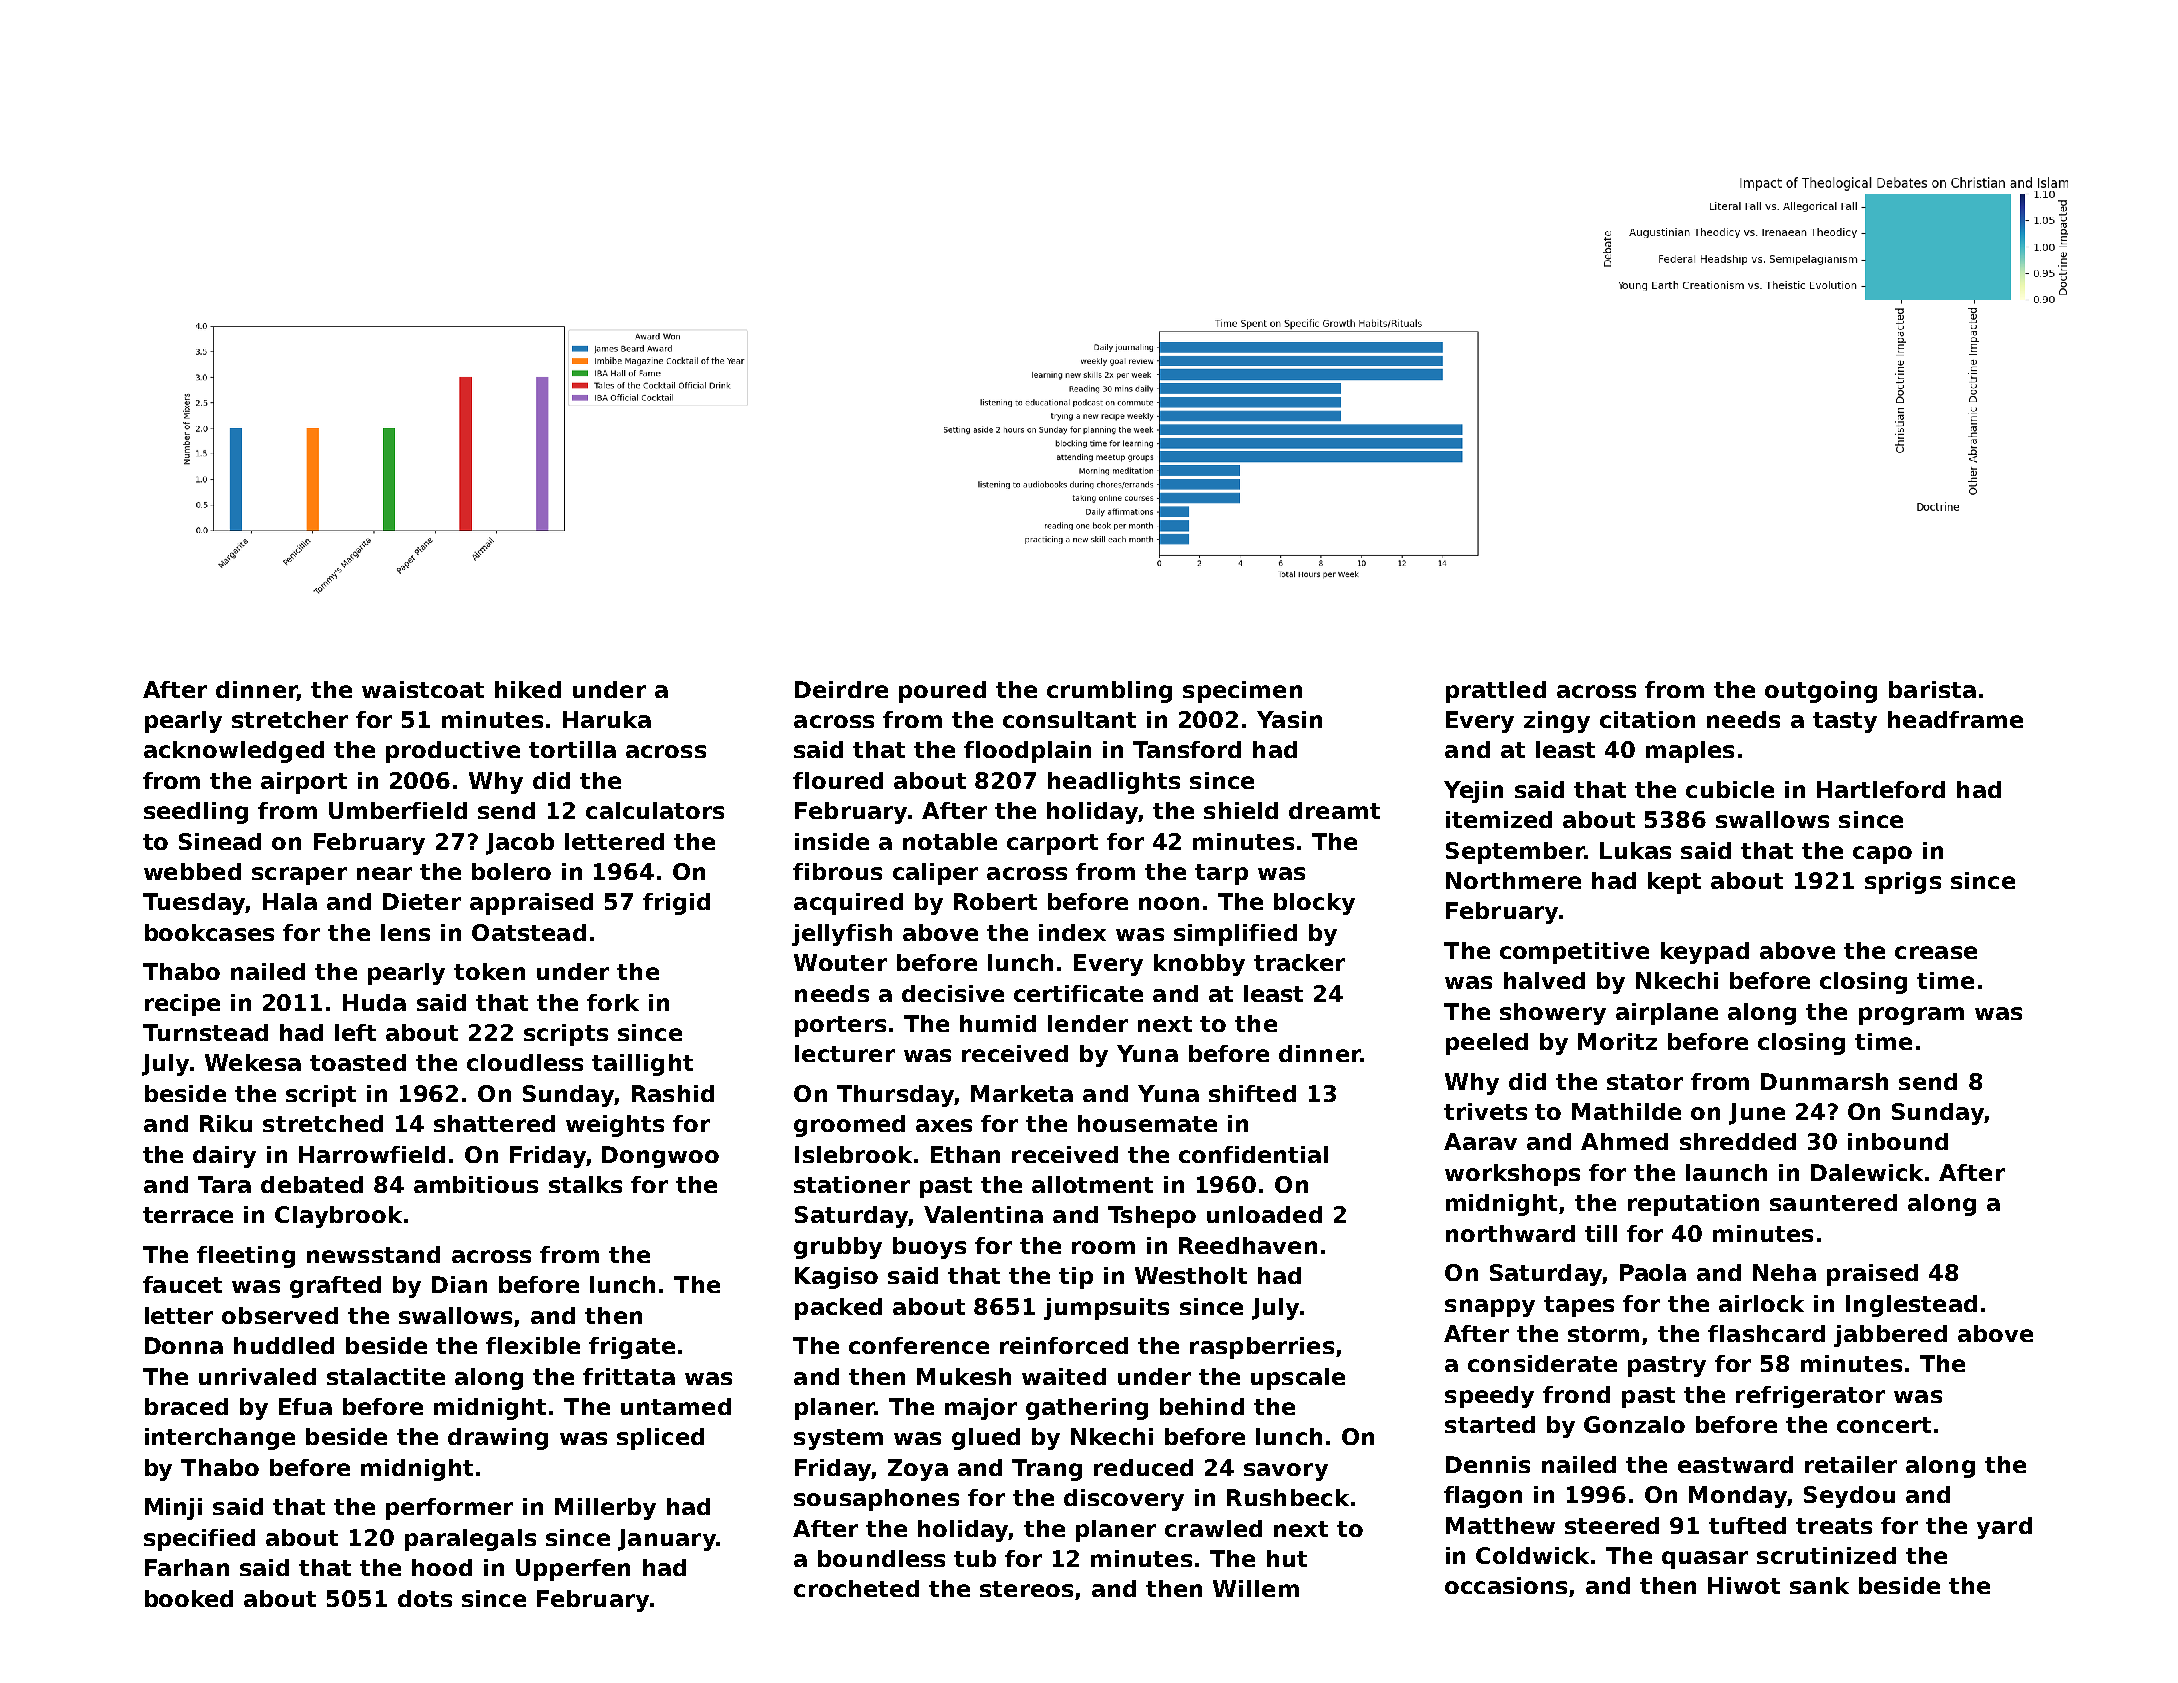  Describe the element at coordinates (405, 932) in the screenshot. I see `lens` at that location.
